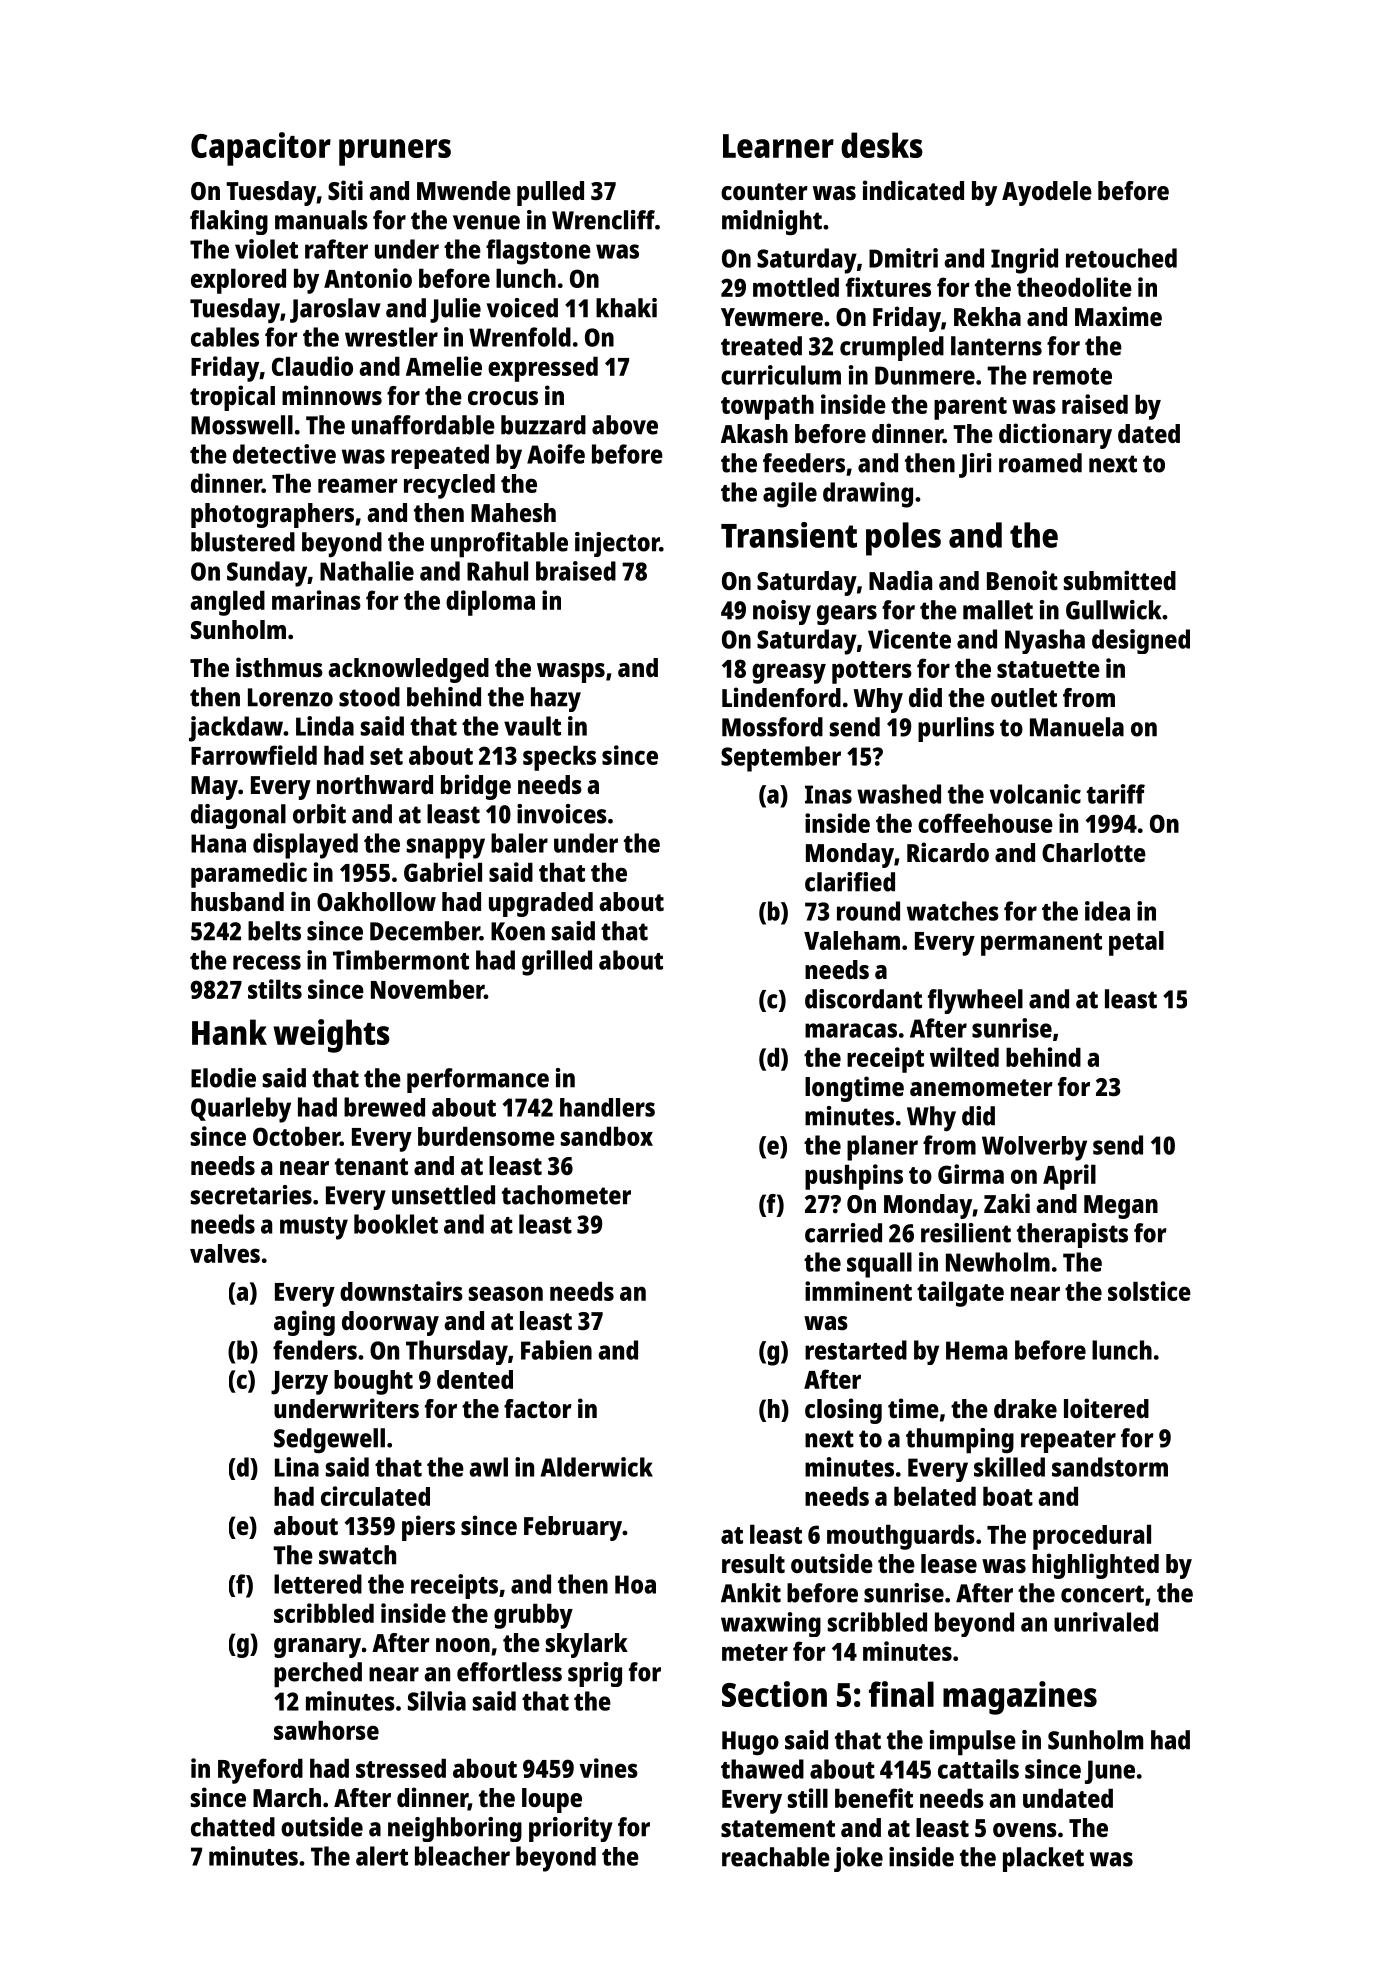  What do you see at coordinates (966, 1233) in the screenshot?
I see `resilient` at bounding box center [966, 1233].
